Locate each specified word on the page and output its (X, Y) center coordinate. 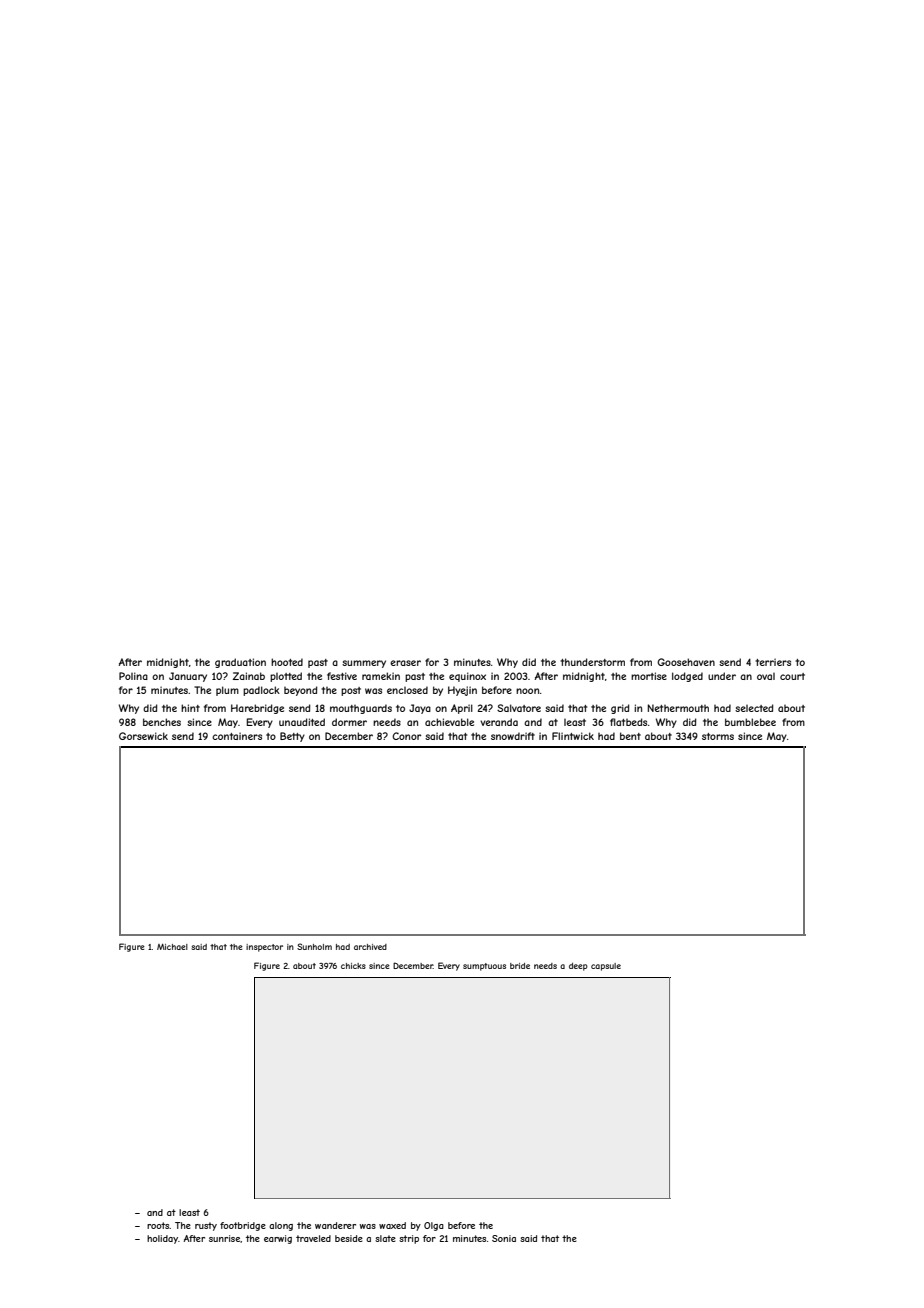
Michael (172, 947)
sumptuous (484, 967)
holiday (162, 1239)
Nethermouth (678, 708)
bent (630, 736)
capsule (606, 967)
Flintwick (573, 736)
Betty (292, 737)
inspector (264, 948)
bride (520, 966)
